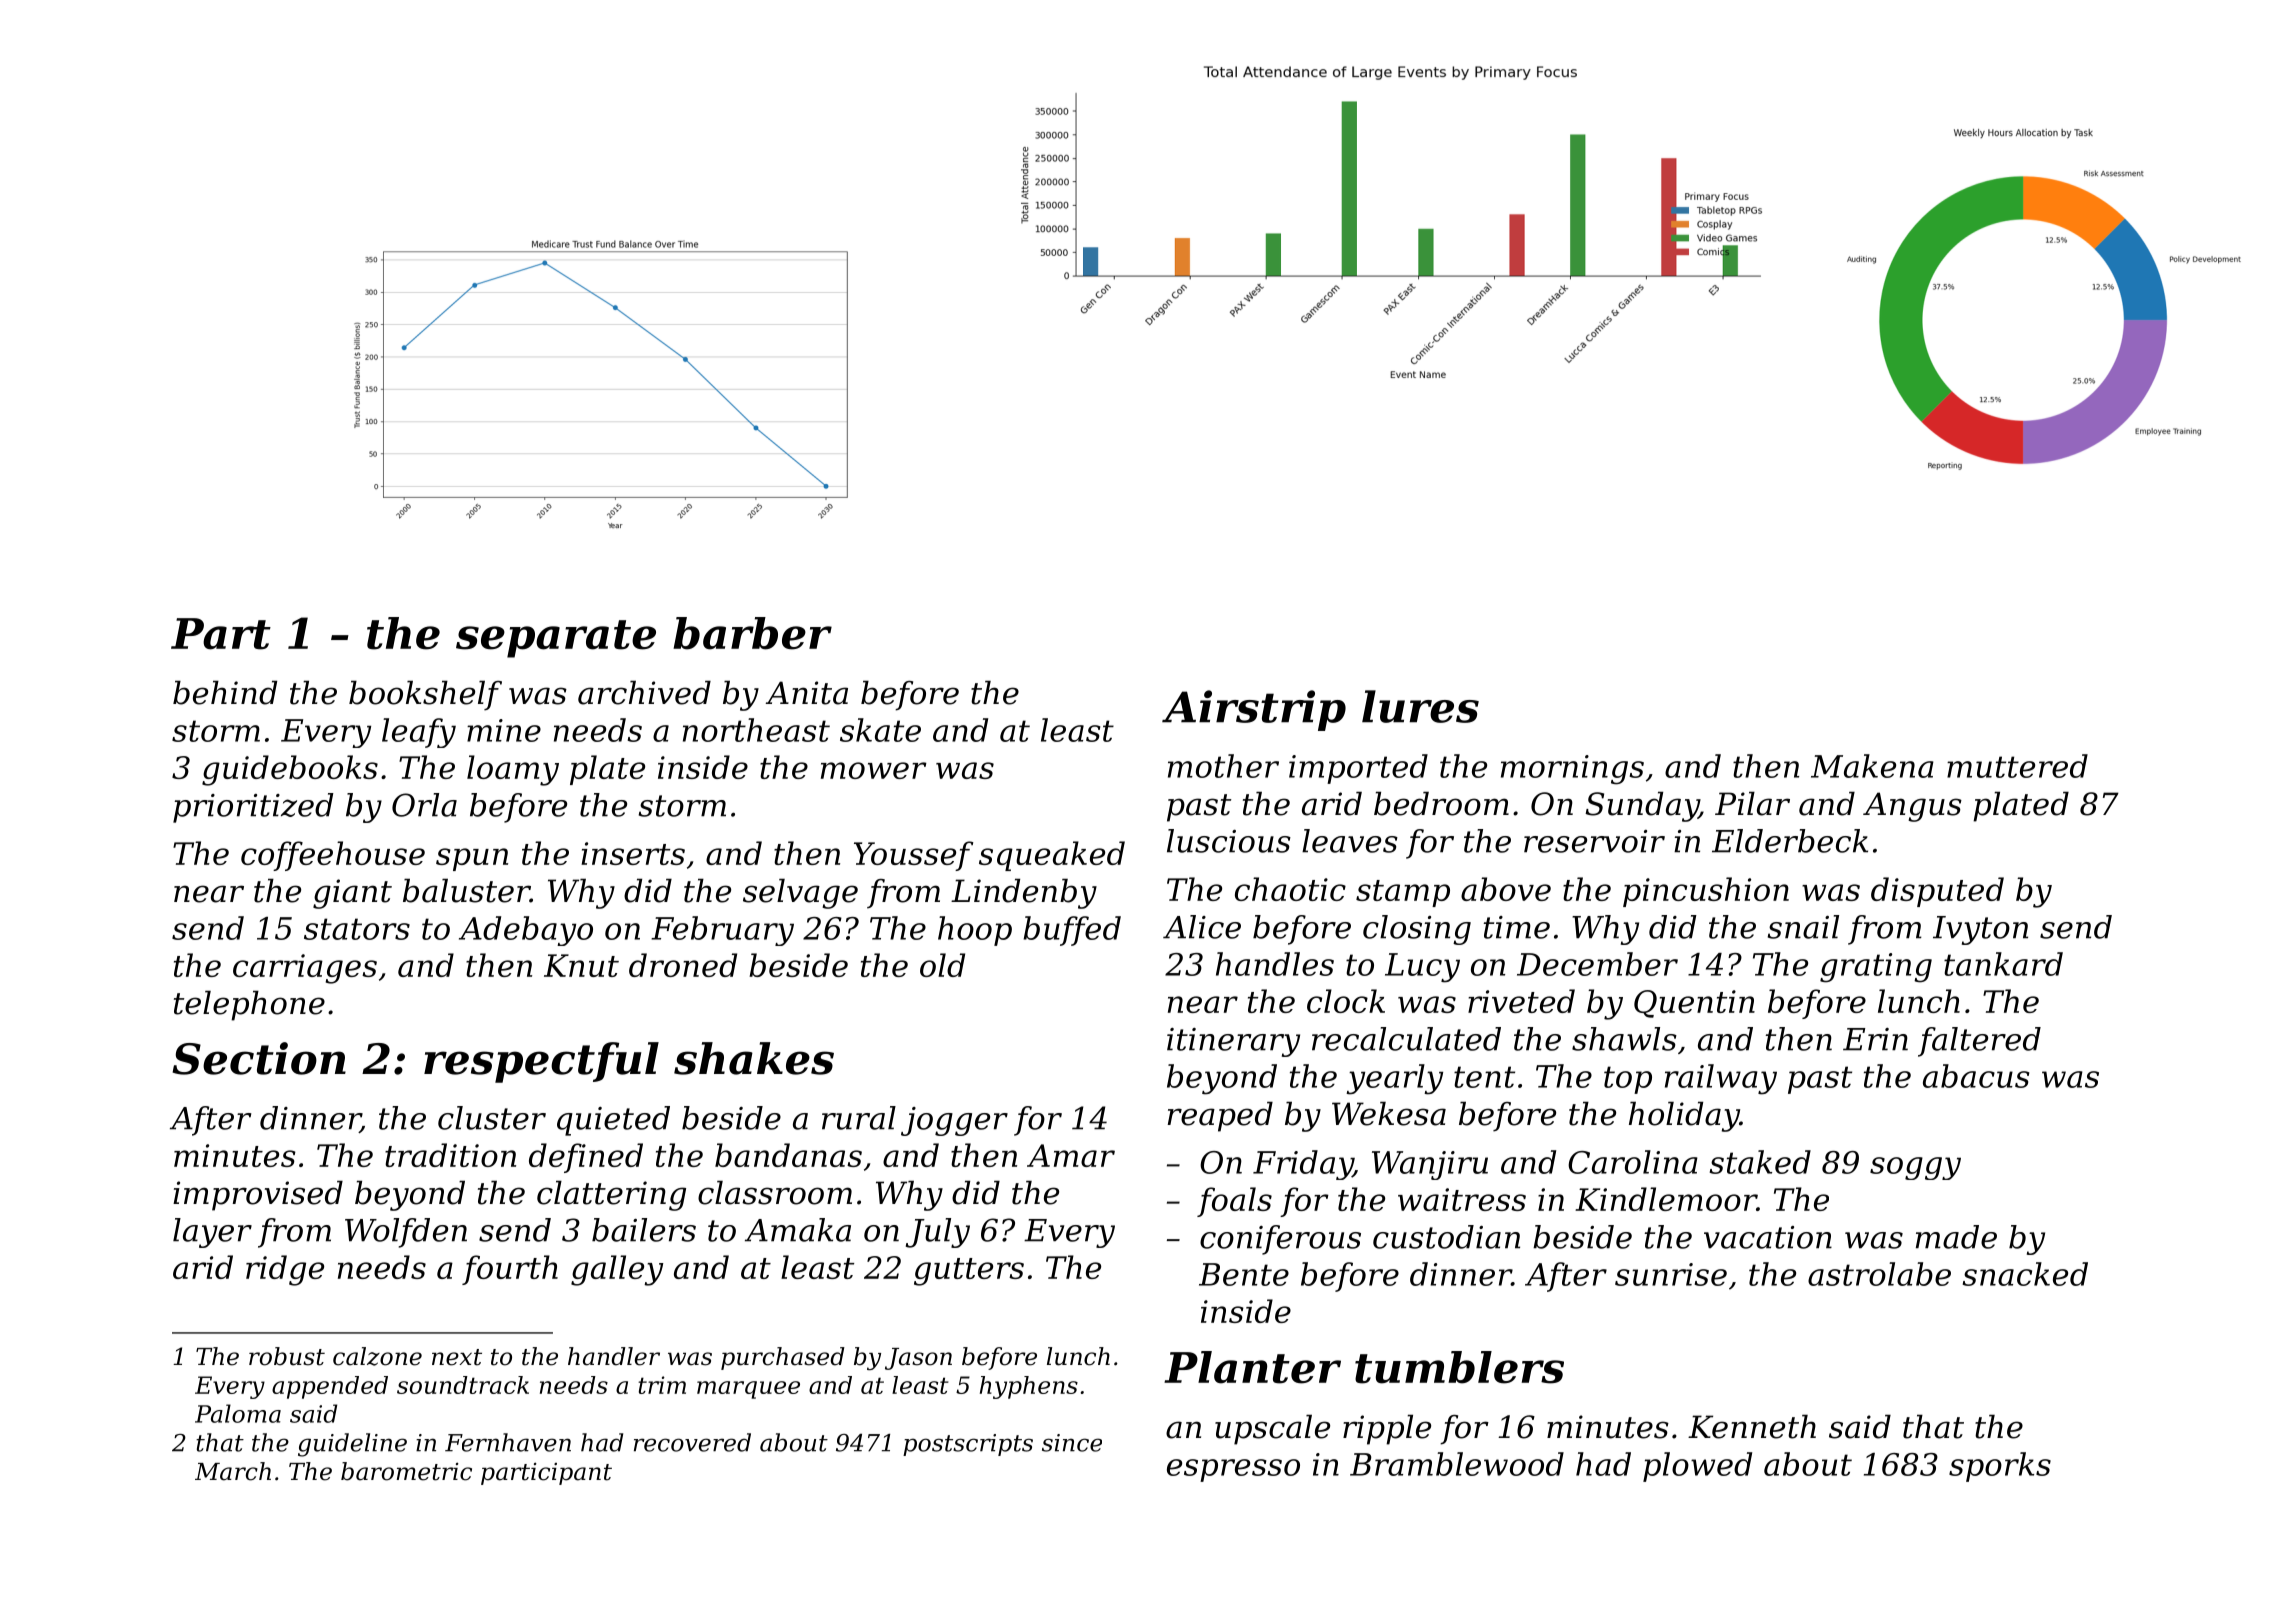  What do you see at coordinates (330, 1387) in the page?
I see `appended` at bounding box center [330, 1387].
